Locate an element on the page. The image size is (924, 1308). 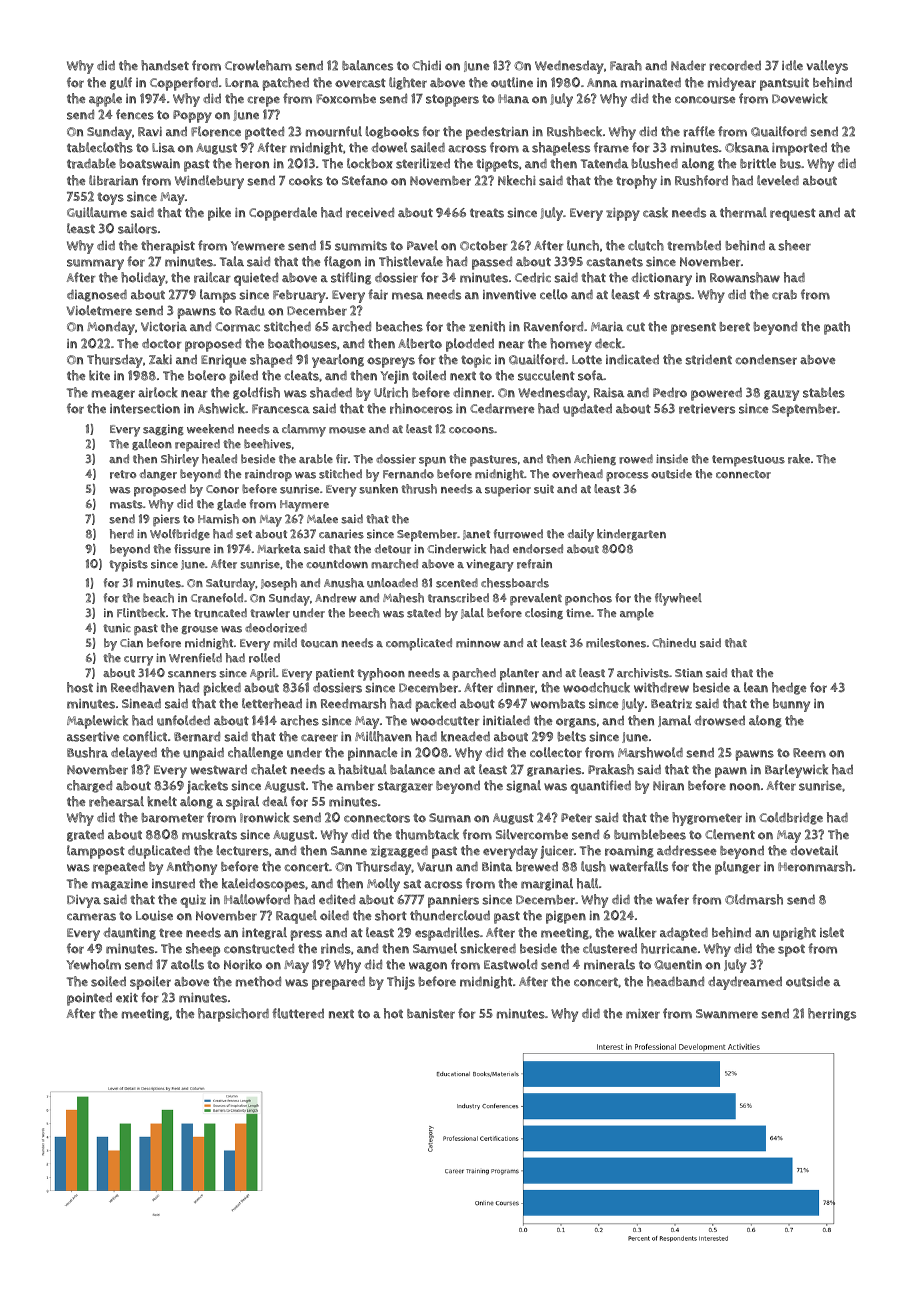
passed is located at coordinates (492, 263).
